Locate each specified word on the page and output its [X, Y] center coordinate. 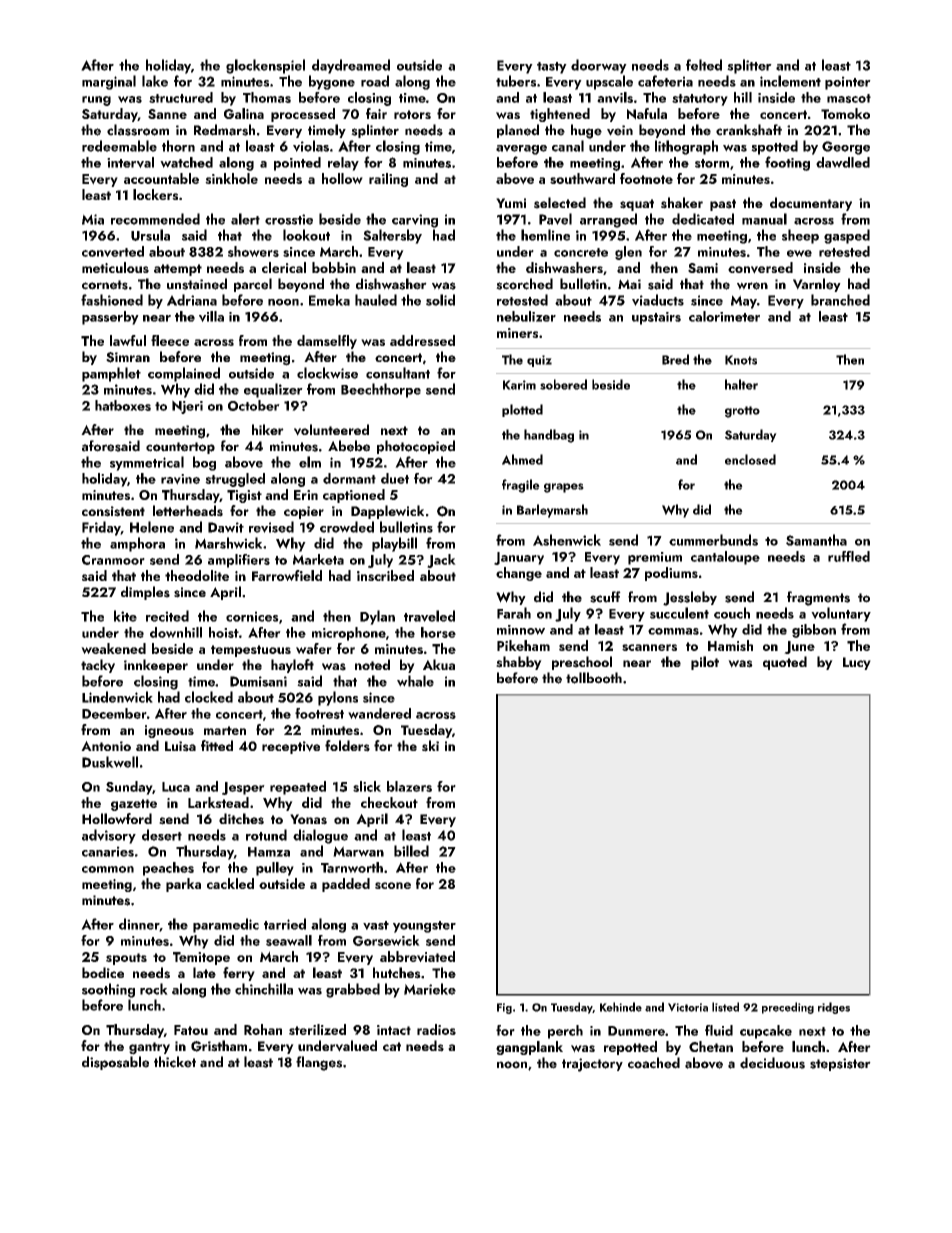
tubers [516, 81]
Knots [741, 360]
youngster [424, 927]
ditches [241, 819]
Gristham [219, 1046]
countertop [180, 448]
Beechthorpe [381, 390]
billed [411, 851]
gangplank [529, 1048]
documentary [811, 204]
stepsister [840, 1064]
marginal [109, 82]
